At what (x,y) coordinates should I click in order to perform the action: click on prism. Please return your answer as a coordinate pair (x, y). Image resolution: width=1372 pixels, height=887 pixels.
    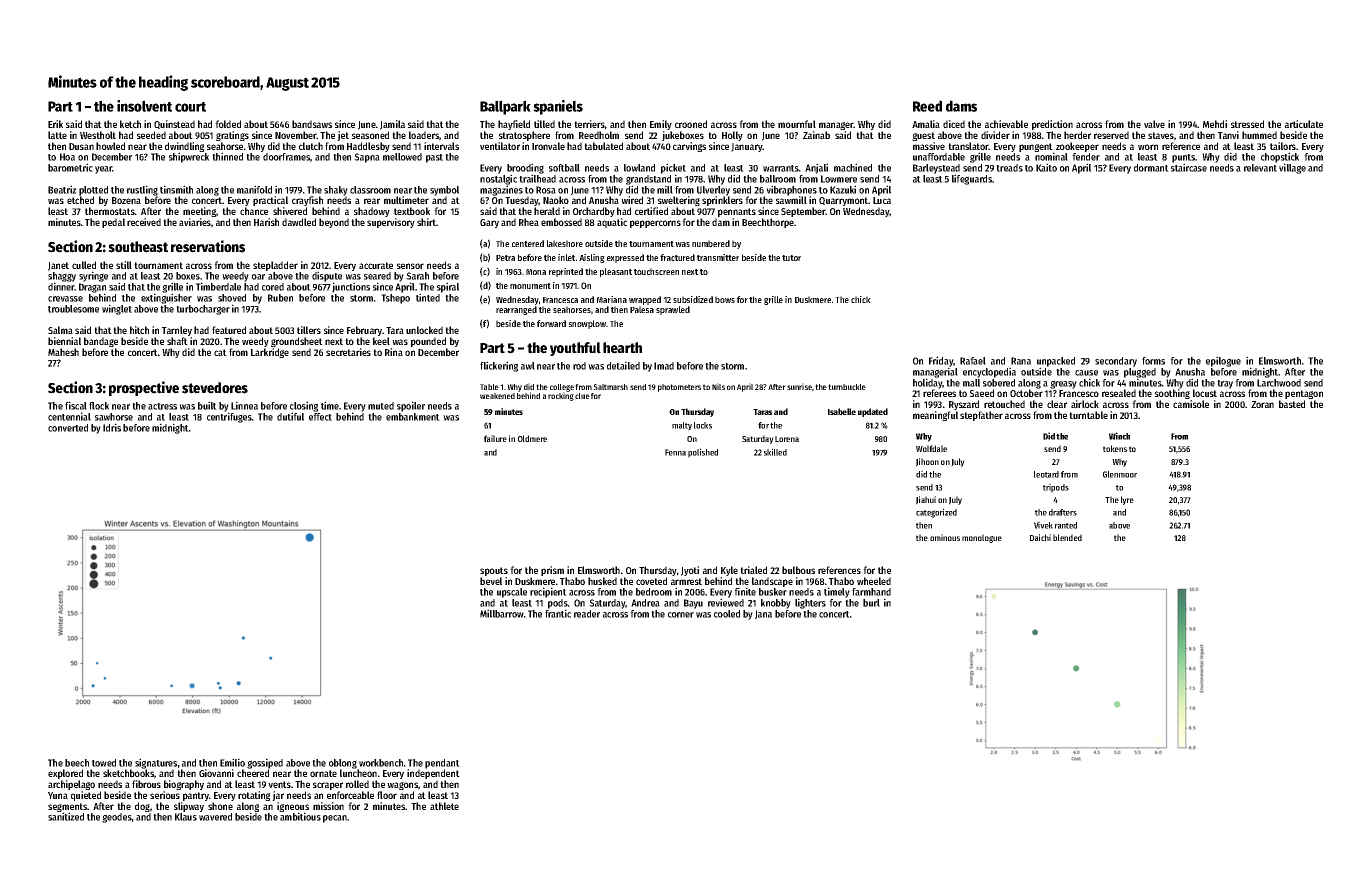
    Looking at the image, I should click on (552, 571).
